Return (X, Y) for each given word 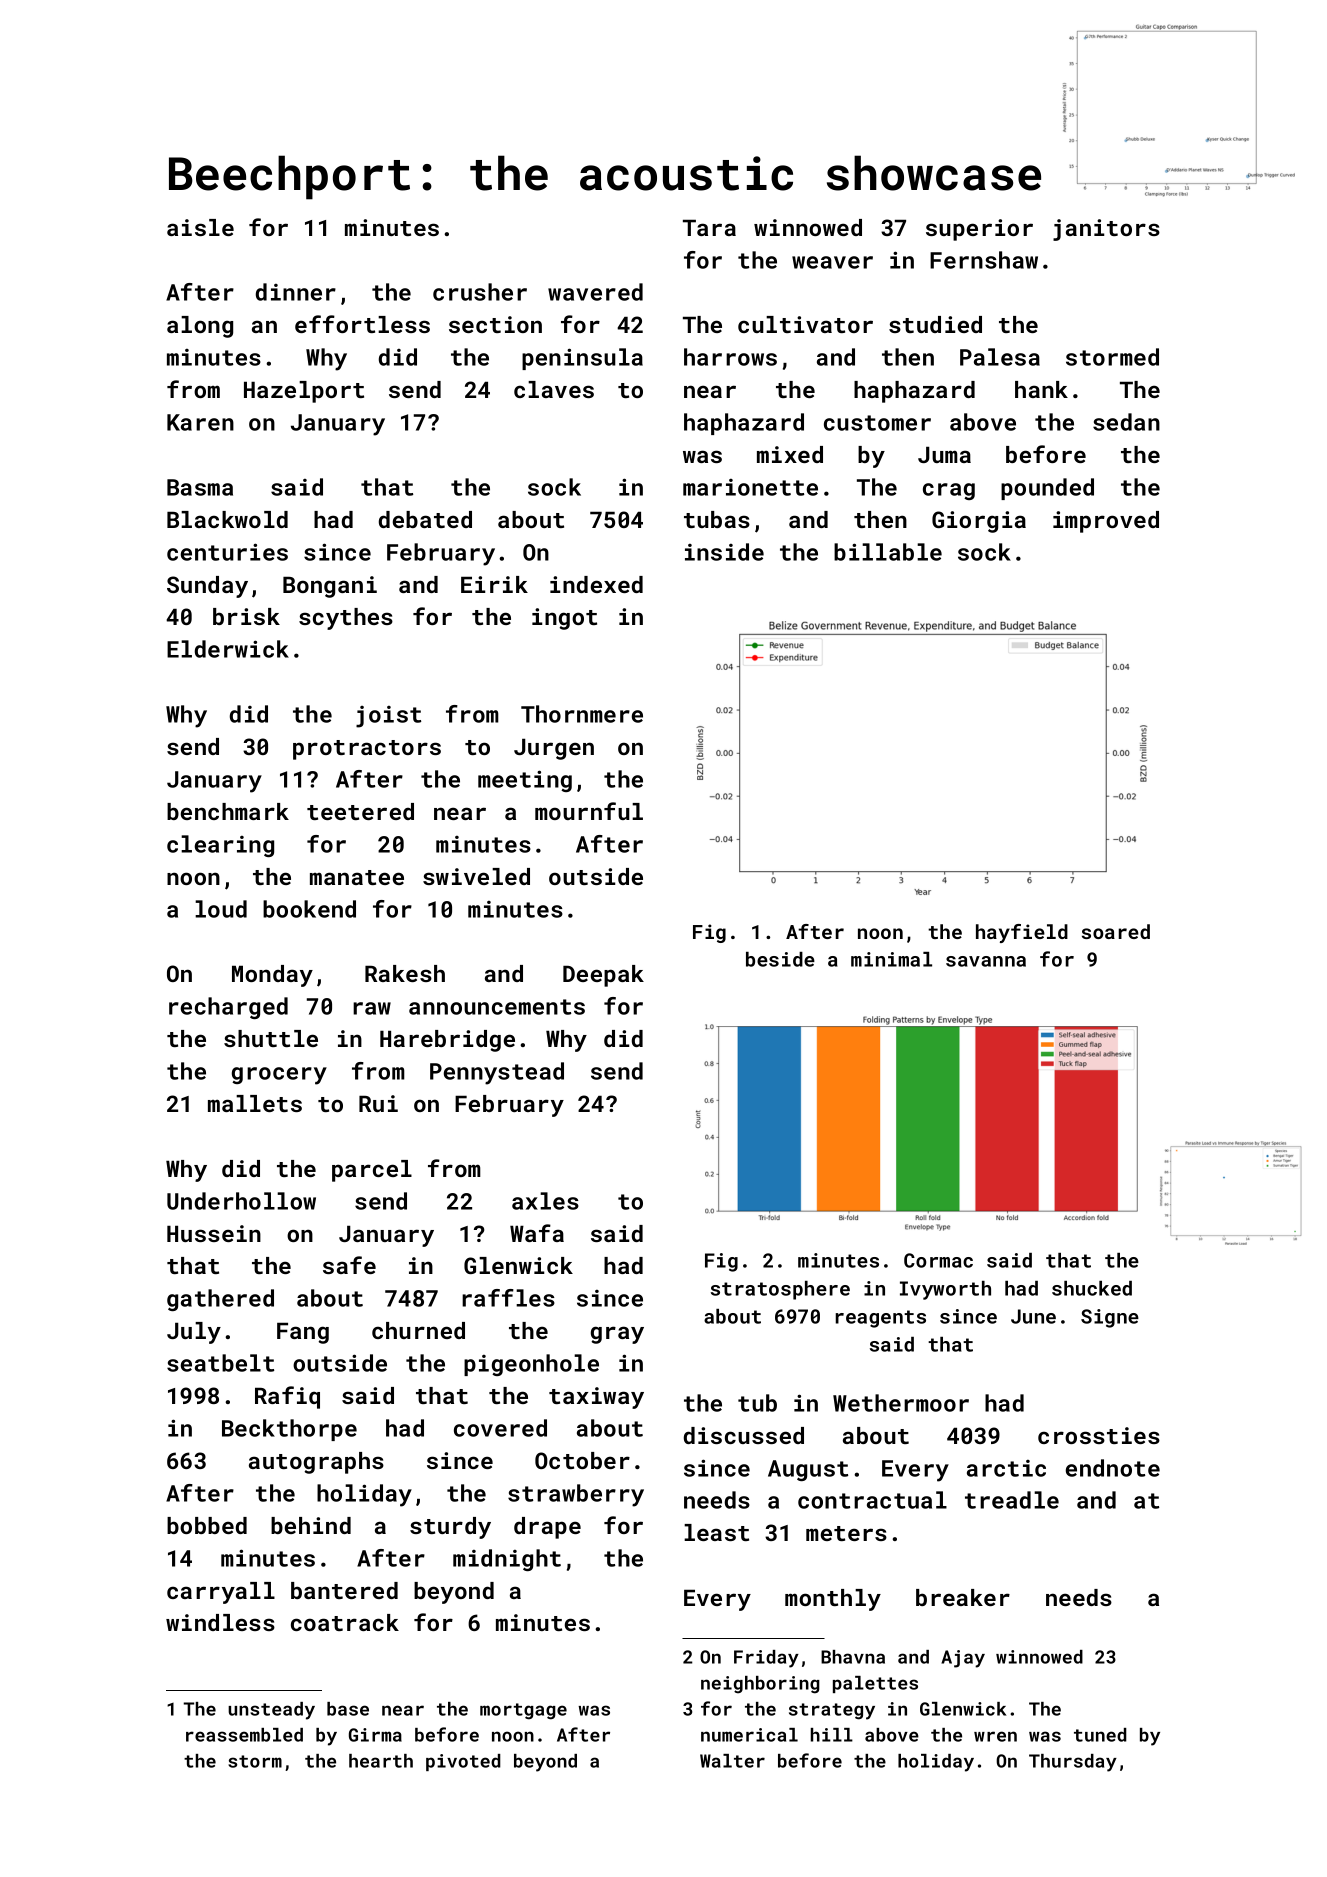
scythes (346, 619)
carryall (221, 1593)
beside (780, 959)
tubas (717, 519)
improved (1106, 522)
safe (349, 1265)
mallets (255, 1103)
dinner (296, 292)
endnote (1113, 1468)
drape (547, 1528)
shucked (1092, 1288)
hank (1041, 389)
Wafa (537, 1233)
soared (1116, 931)
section (495, 324)
